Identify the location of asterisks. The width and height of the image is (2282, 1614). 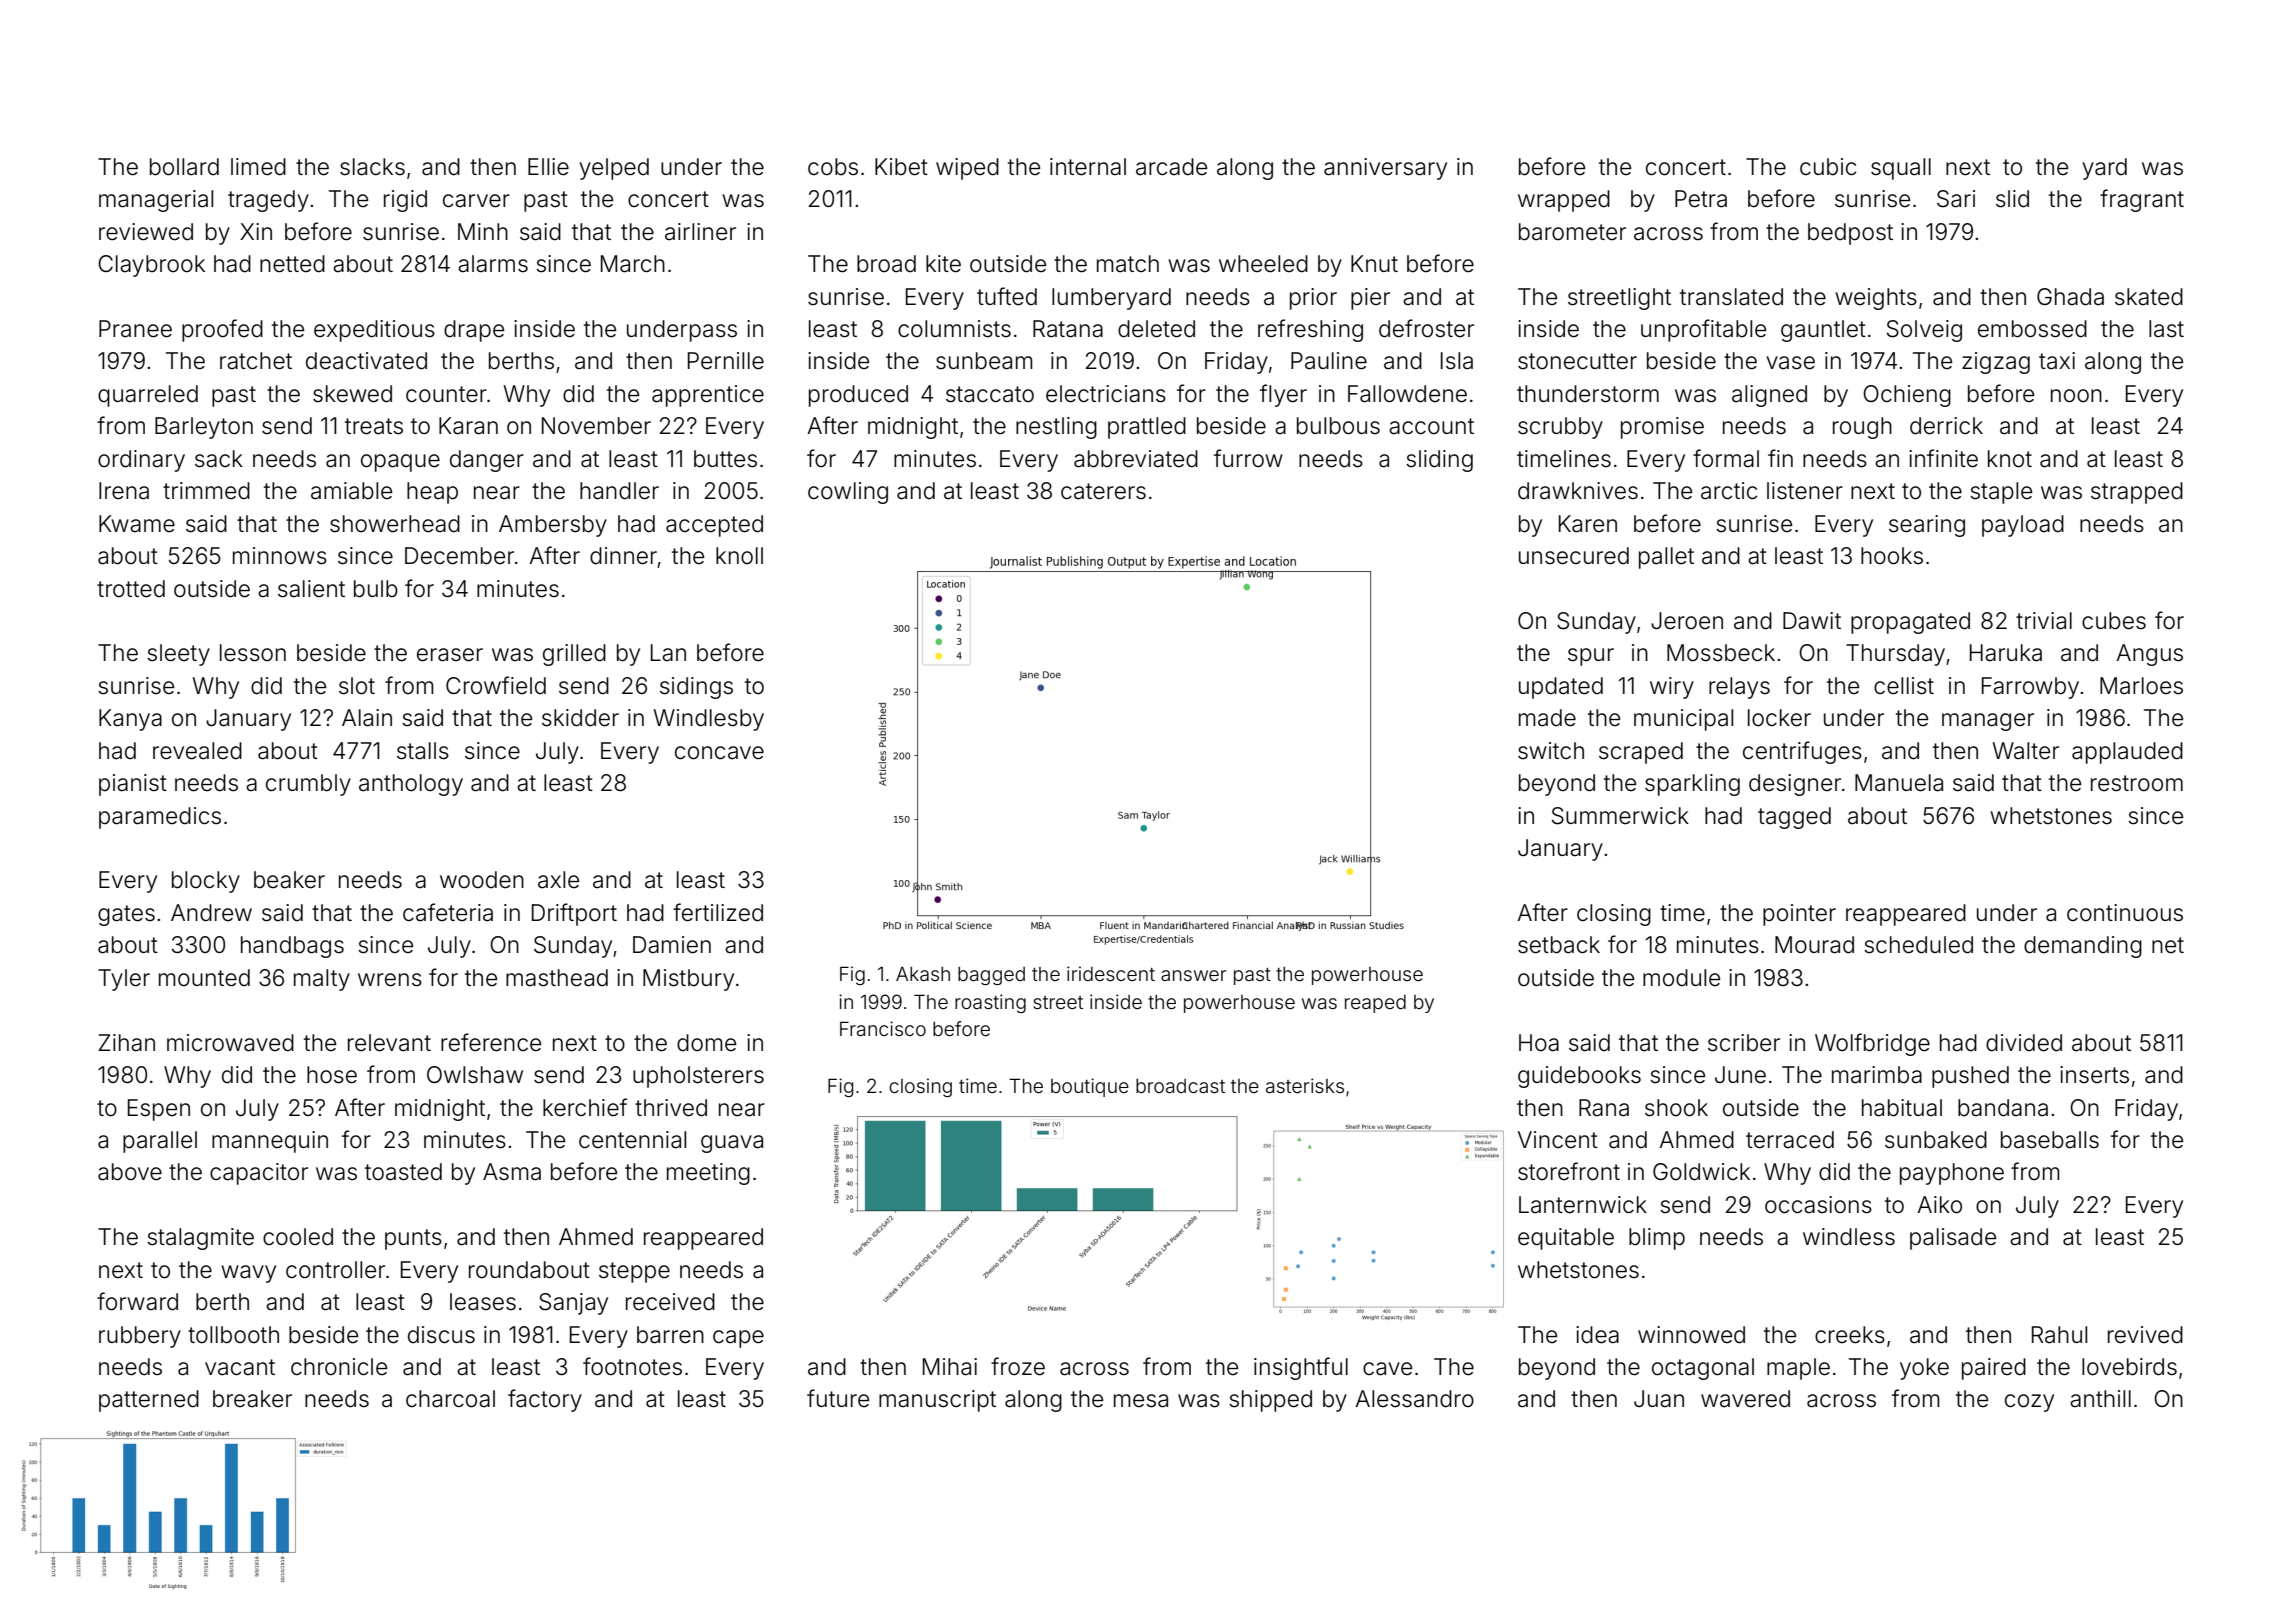
(1305, 1085).
